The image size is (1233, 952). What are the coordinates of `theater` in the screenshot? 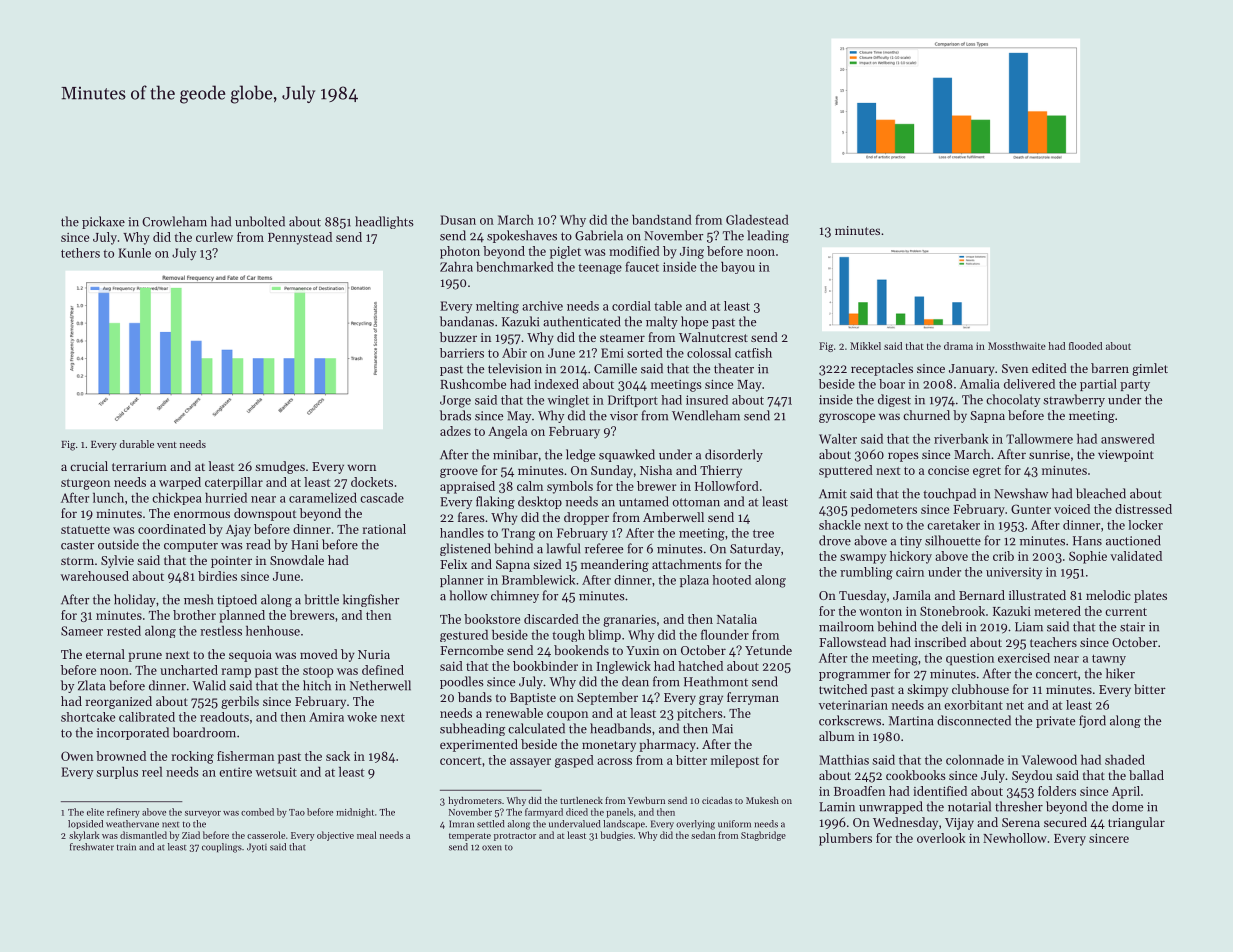 It's located at (734, 368).
